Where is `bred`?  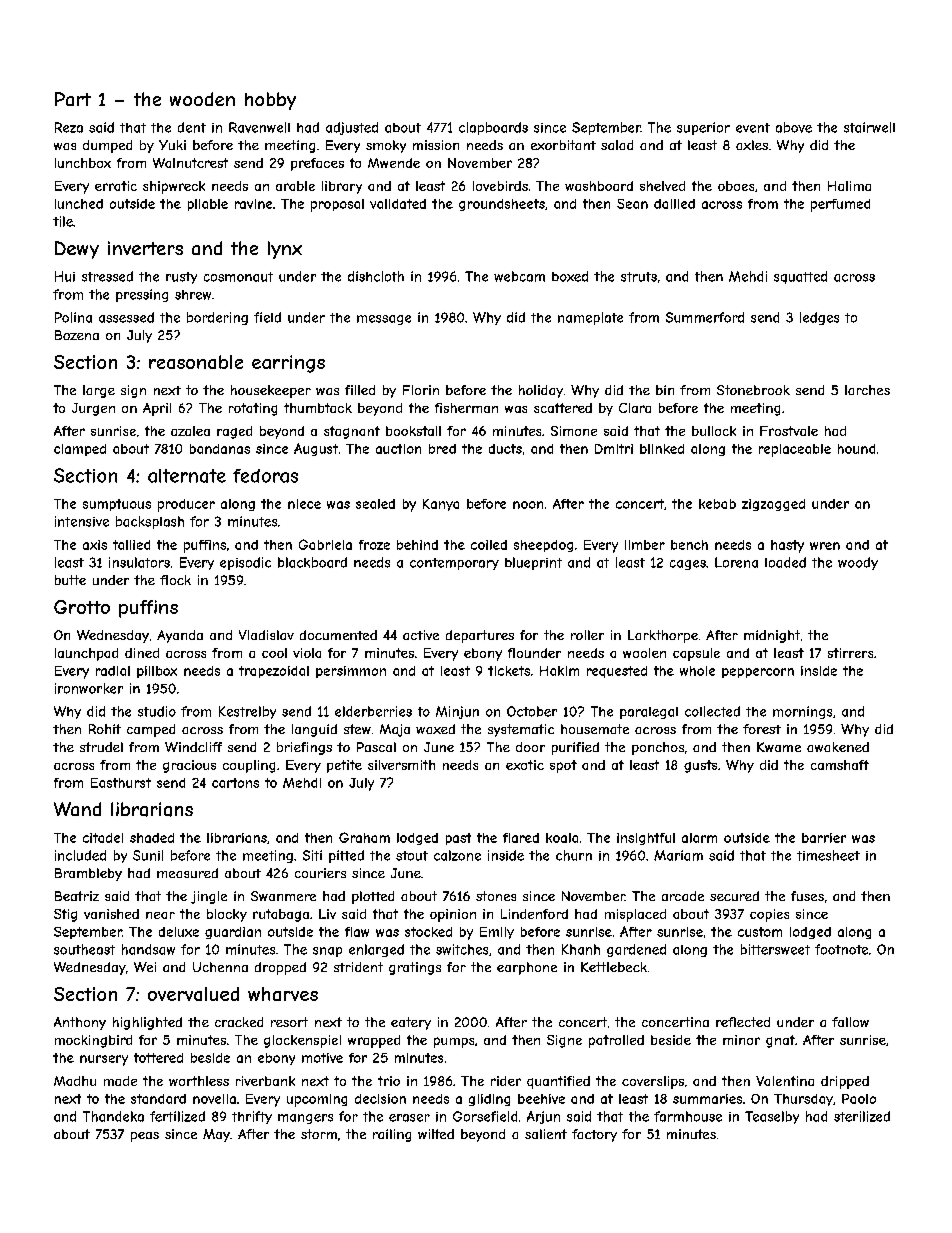
bred is located at coordinates (442, 449).
